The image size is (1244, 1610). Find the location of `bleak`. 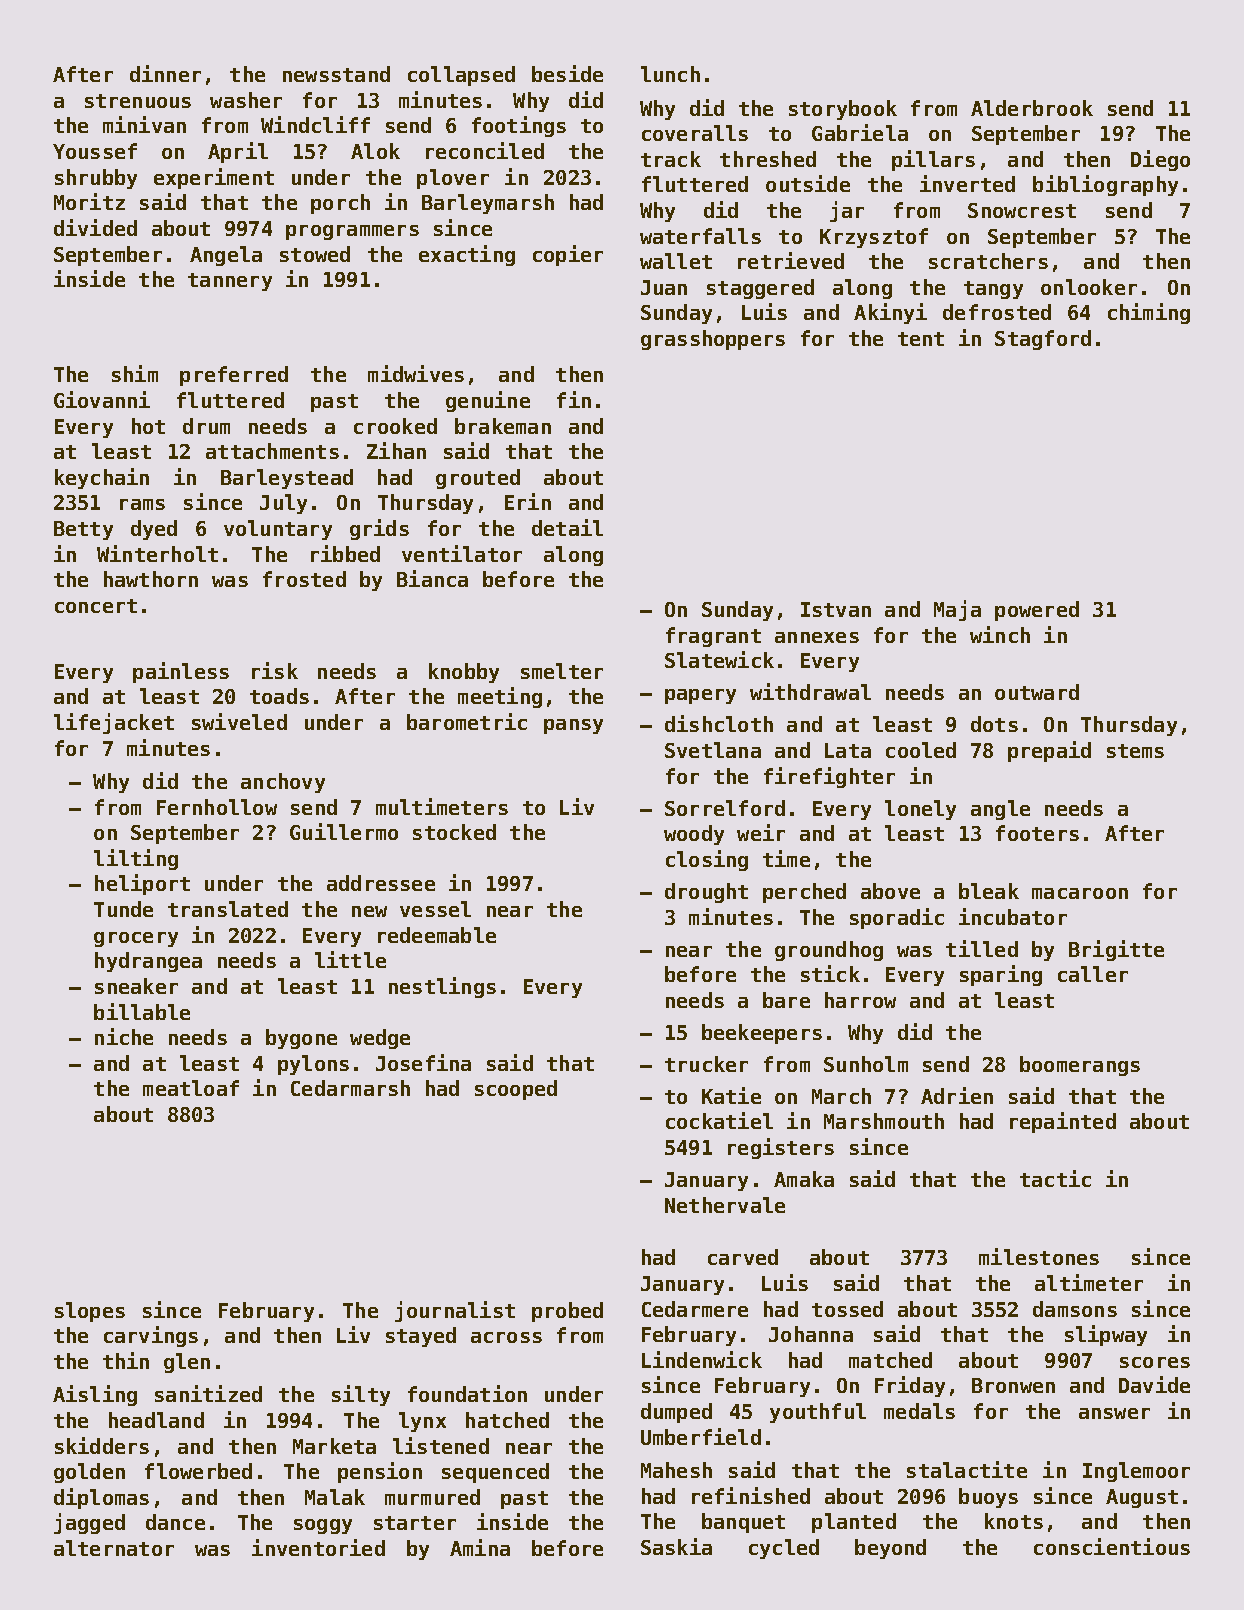

bleak is located at coordinates (989, 891).
